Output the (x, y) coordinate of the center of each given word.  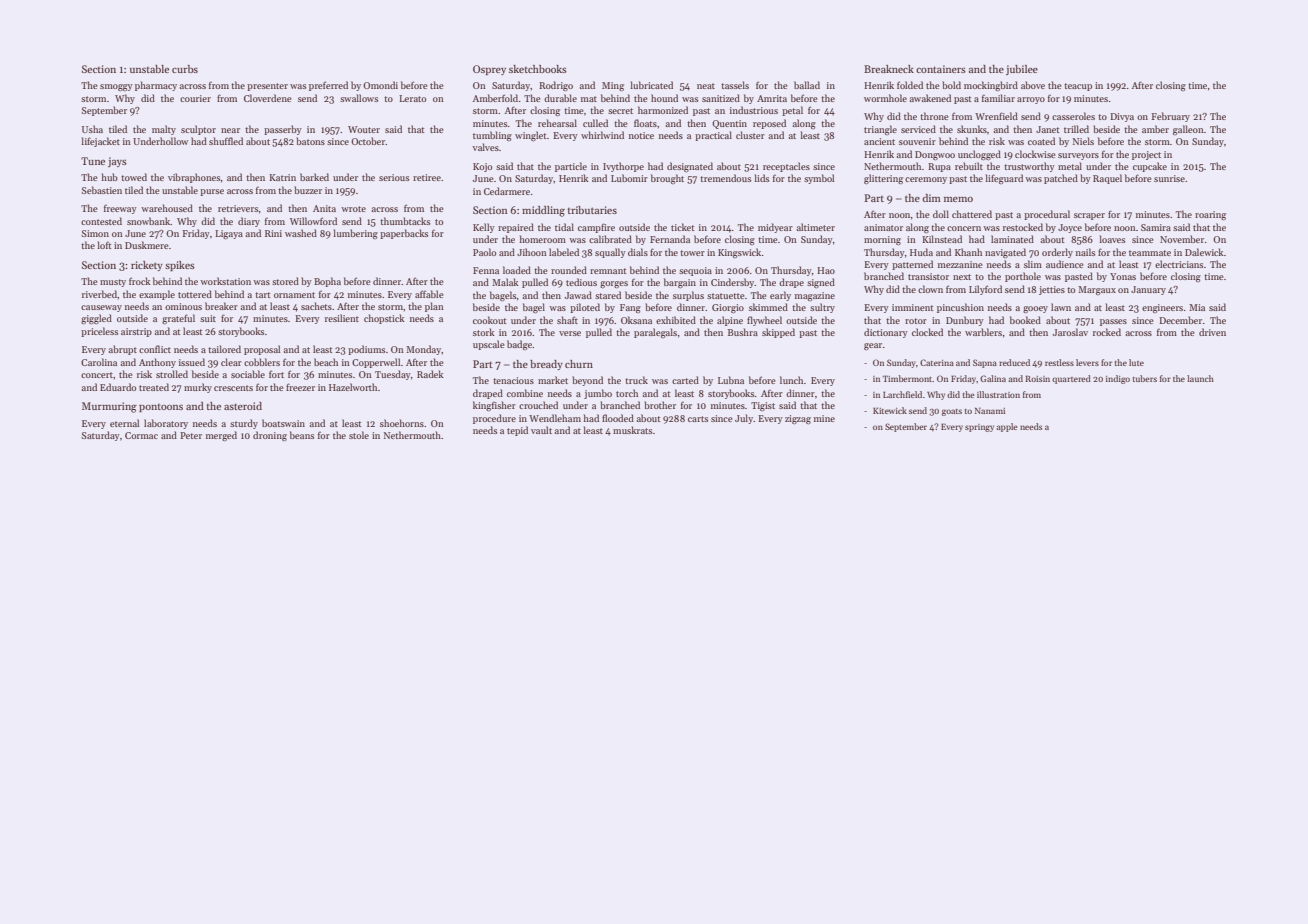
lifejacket (100, 142)
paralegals (655, 333)
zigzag (798, 419)
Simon (95, 233)
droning (270, 436)
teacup (1078, 87)
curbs (185, 69)
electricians (1179, 264)
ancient (879, 141)
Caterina (937, 362)
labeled (564, 252)
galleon (1188, 130)
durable (560, 98)
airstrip (136, 332)
